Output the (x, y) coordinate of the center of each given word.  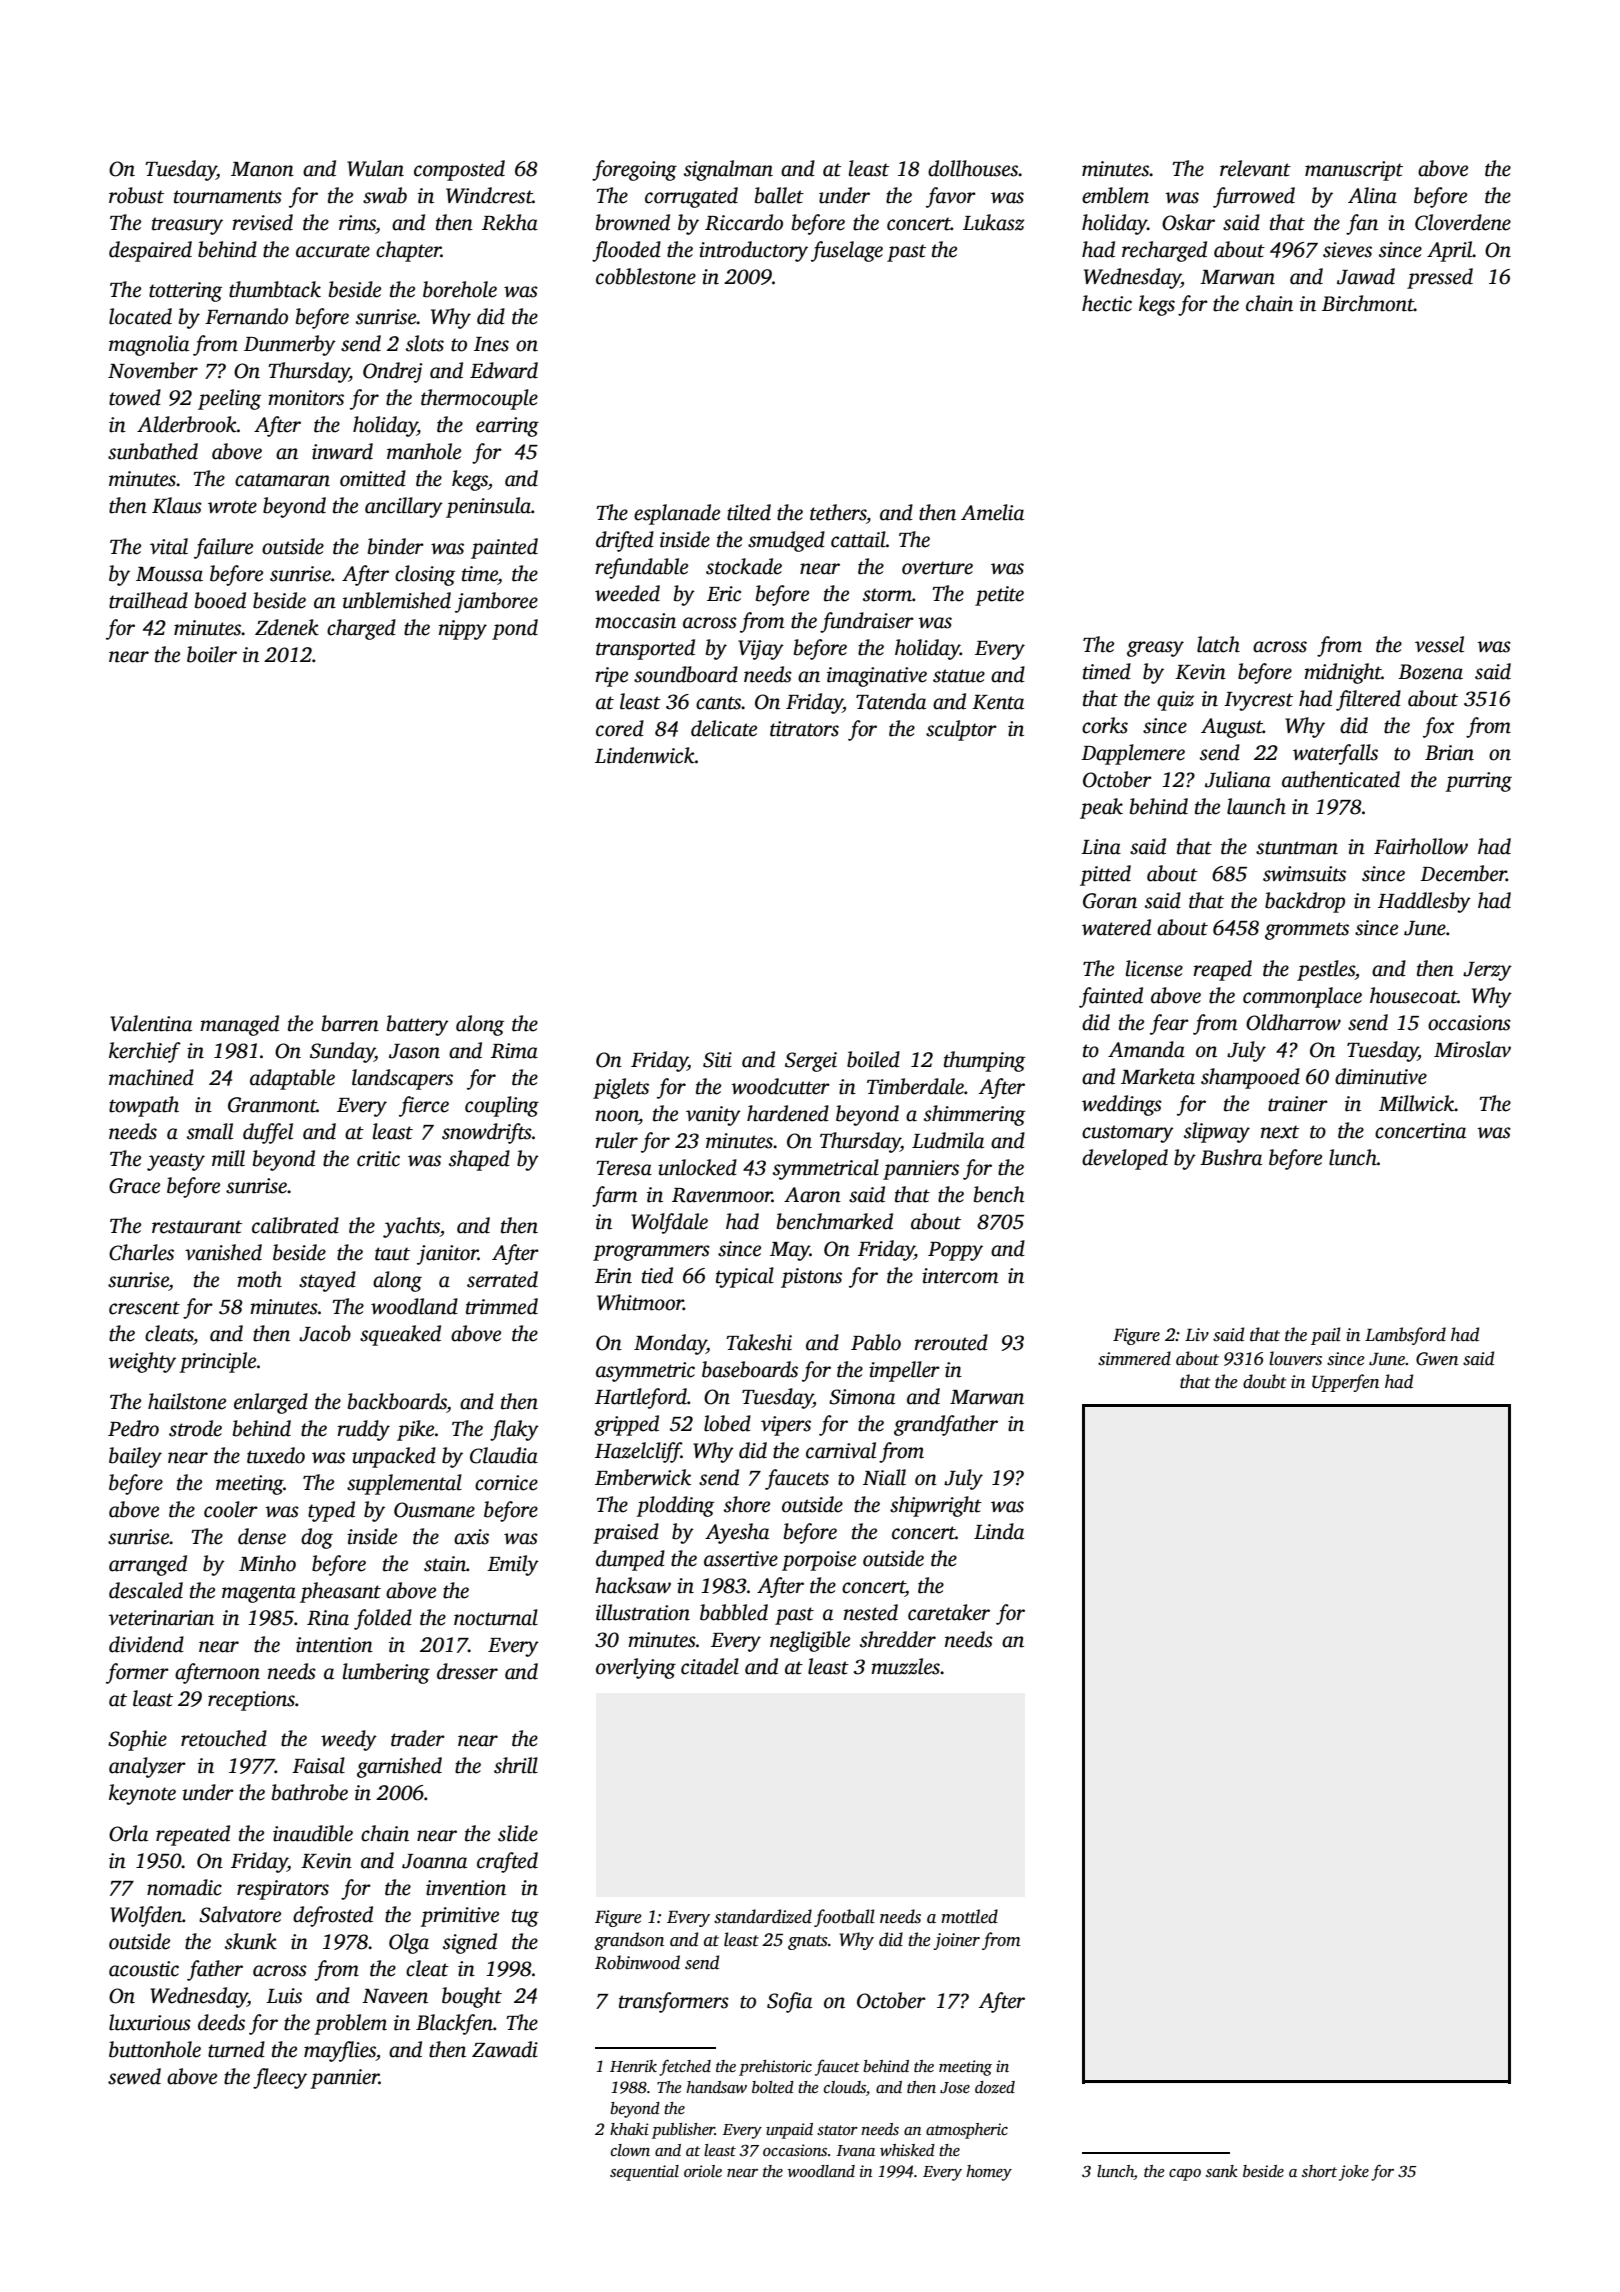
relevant (1255, 168)
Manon (262, 169)
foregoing (634, 170)
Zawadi (505, 2049)
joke (1354, 2173)
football (844, 1918)
